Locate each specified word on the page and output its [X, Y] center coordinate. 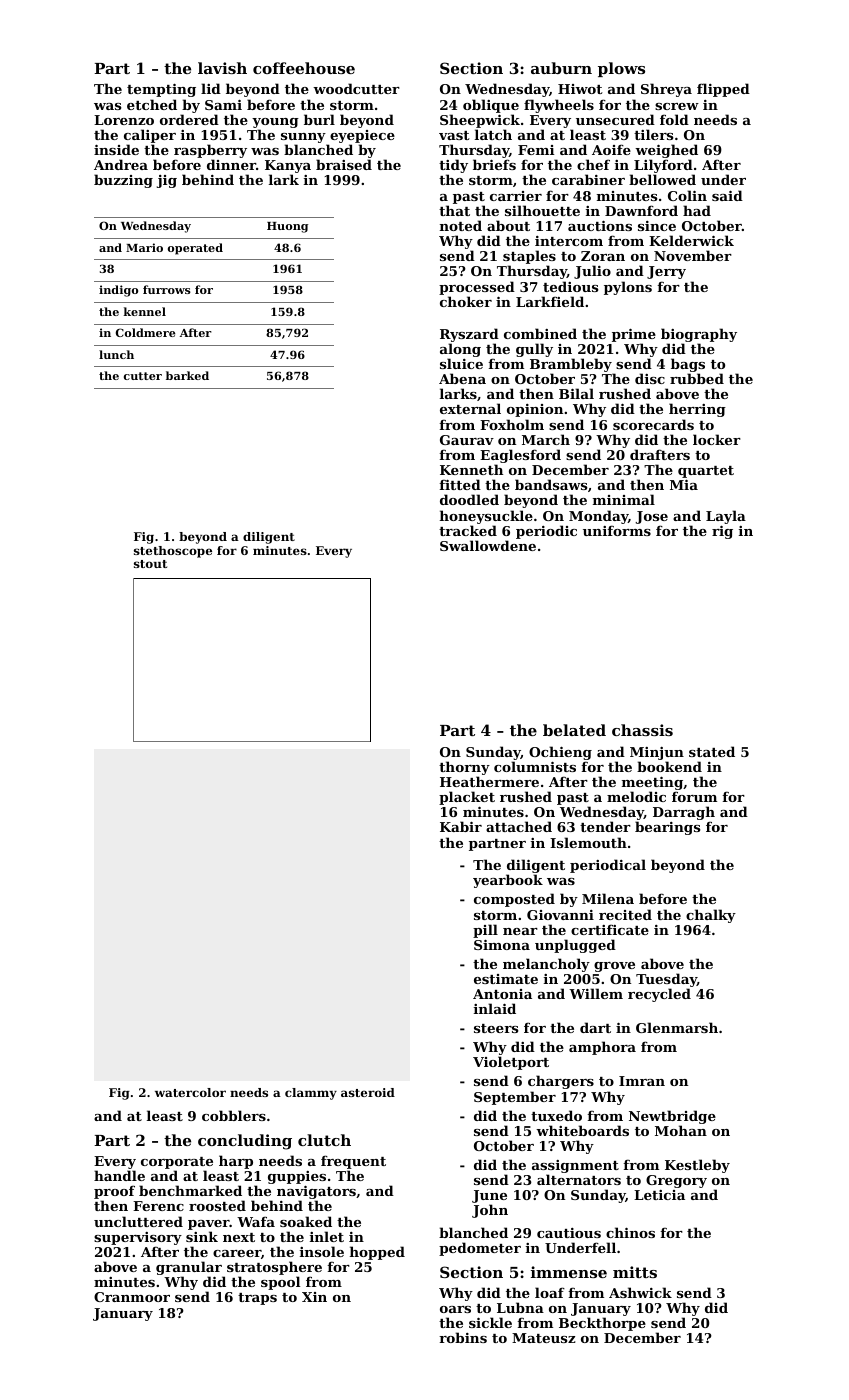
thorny [464, 768]
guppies [297, 1177]
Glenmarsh [677, 1027]
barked [187, 375]
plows [621, 69]
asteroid [368, 1092]
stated [712, 751]
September [515, 1098]
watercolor [190, 1092]
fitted [460, 484]
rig [722, 532]
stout [150, 564]
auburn [561, 68]
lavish [222, 68]
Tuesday [666, 980]
